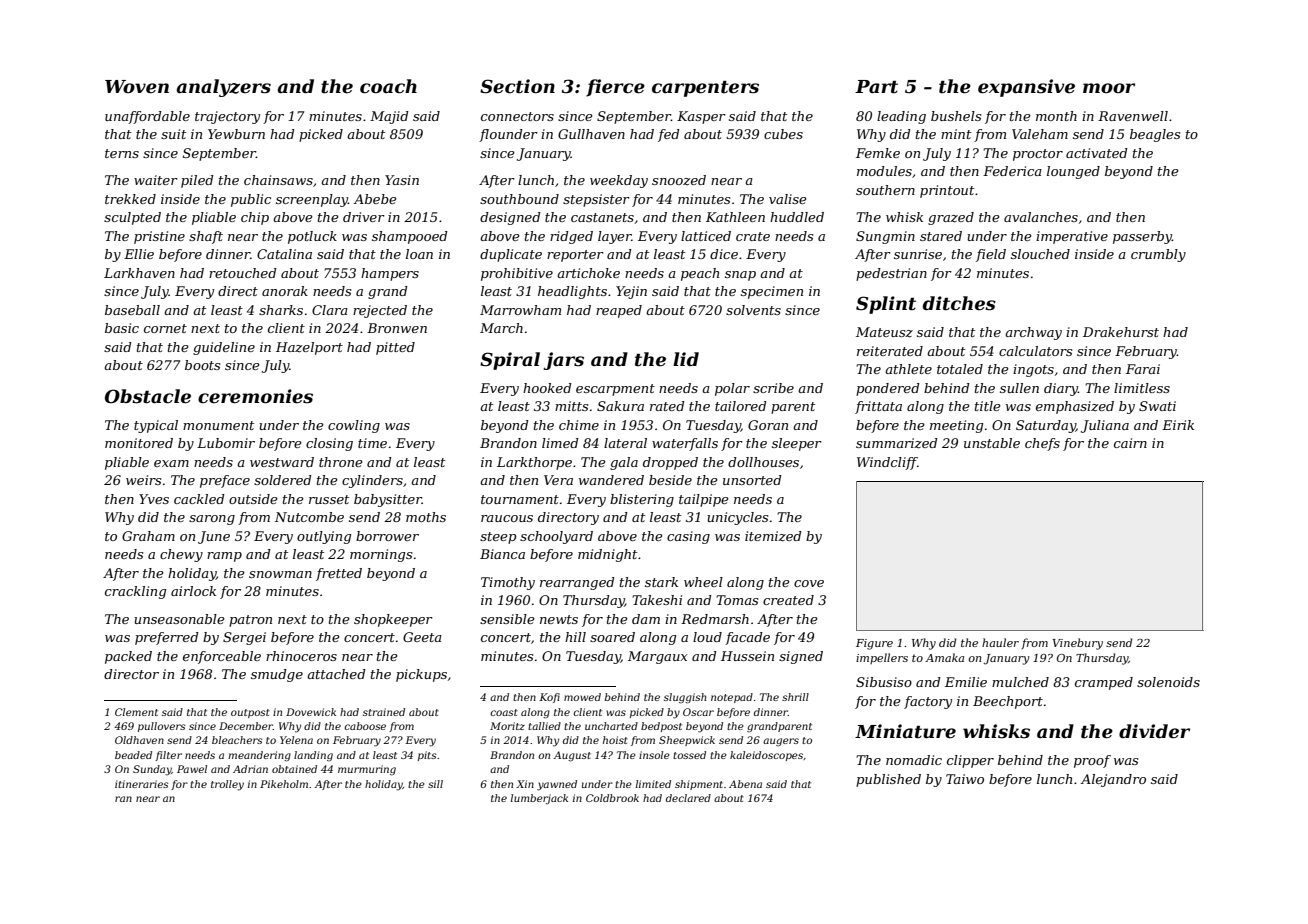 The height and width of the document is (924, 1308). What do you see at coordinates (1130, 443) in the document?
I see `cairn` at bounding box center [1130, 443].
